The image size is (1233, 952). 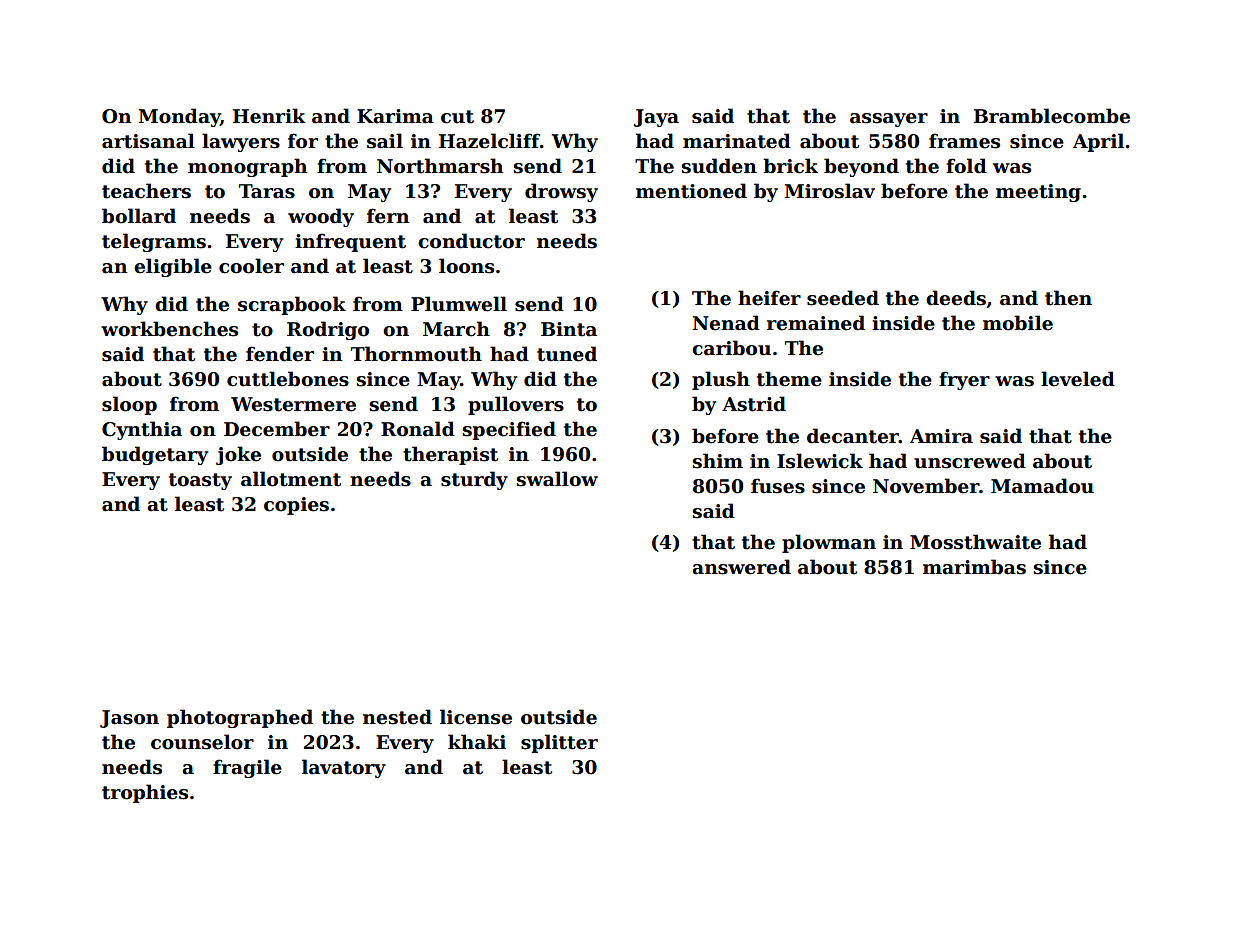 What do you see at coordinates (148, 141) in the screenshot?
I see `artisanal` at bounding box center [148, 141].
